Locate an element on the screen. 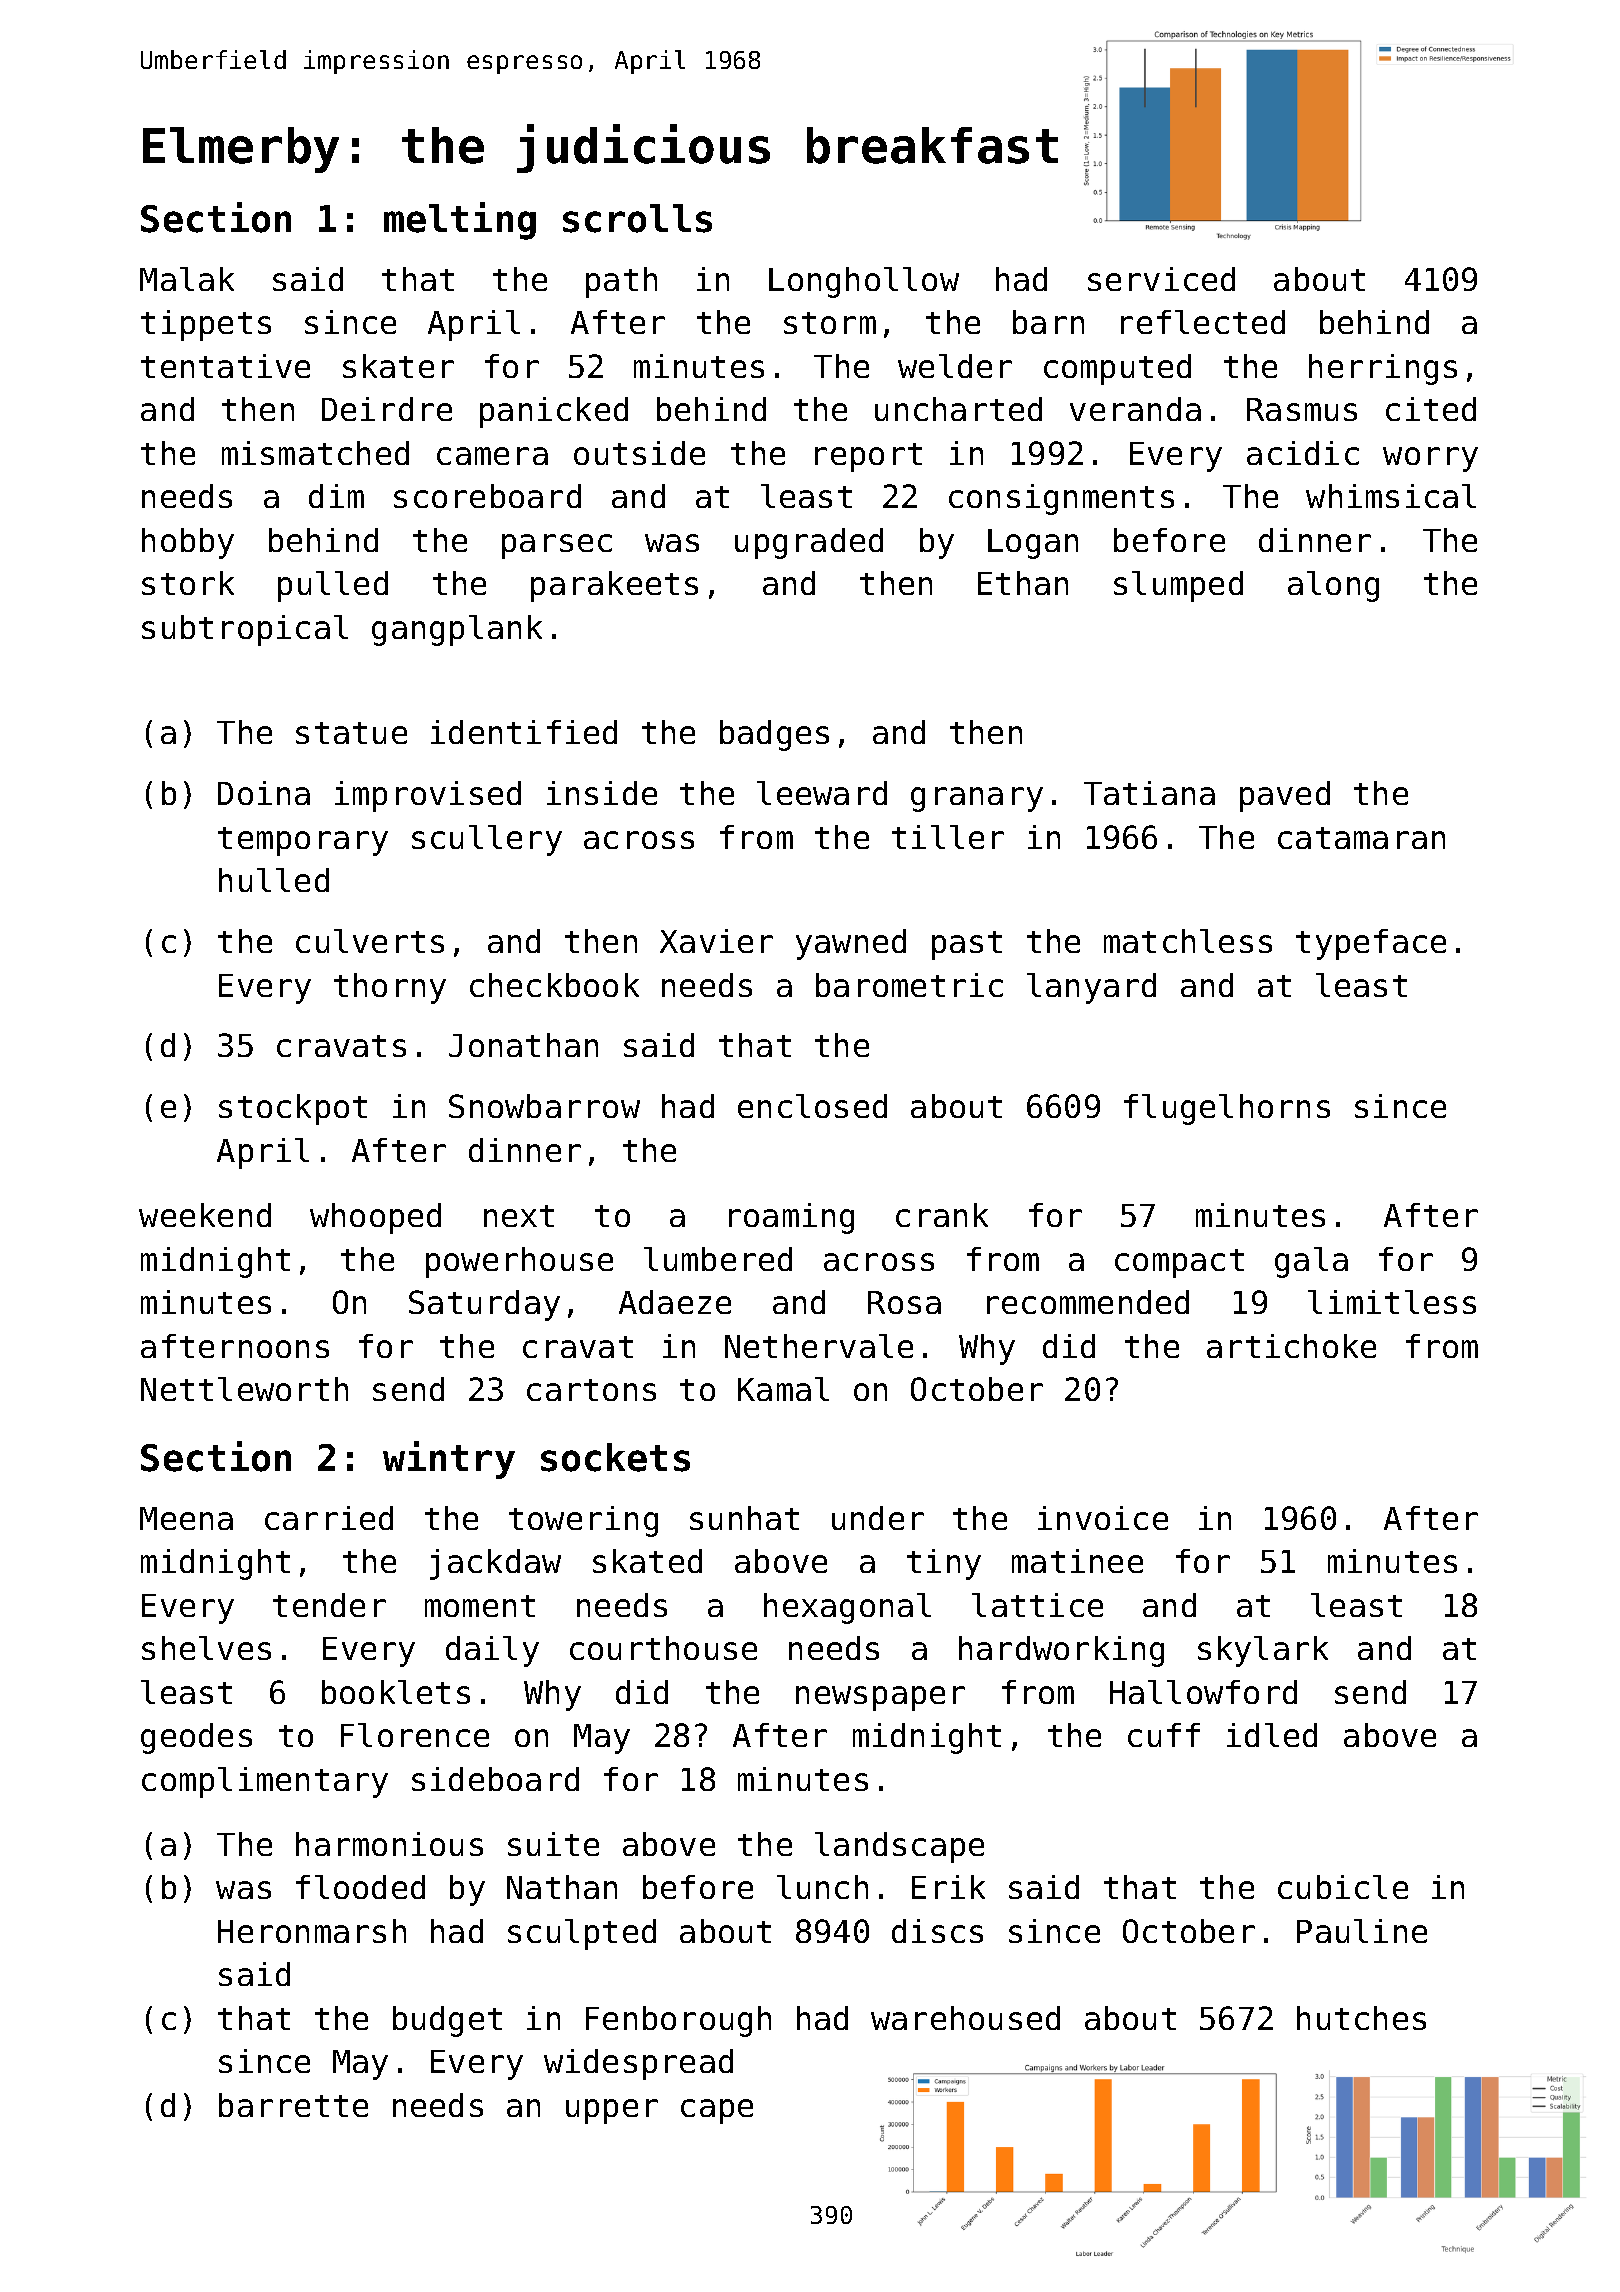  Rosa is located at coordinates (904, 1302).
